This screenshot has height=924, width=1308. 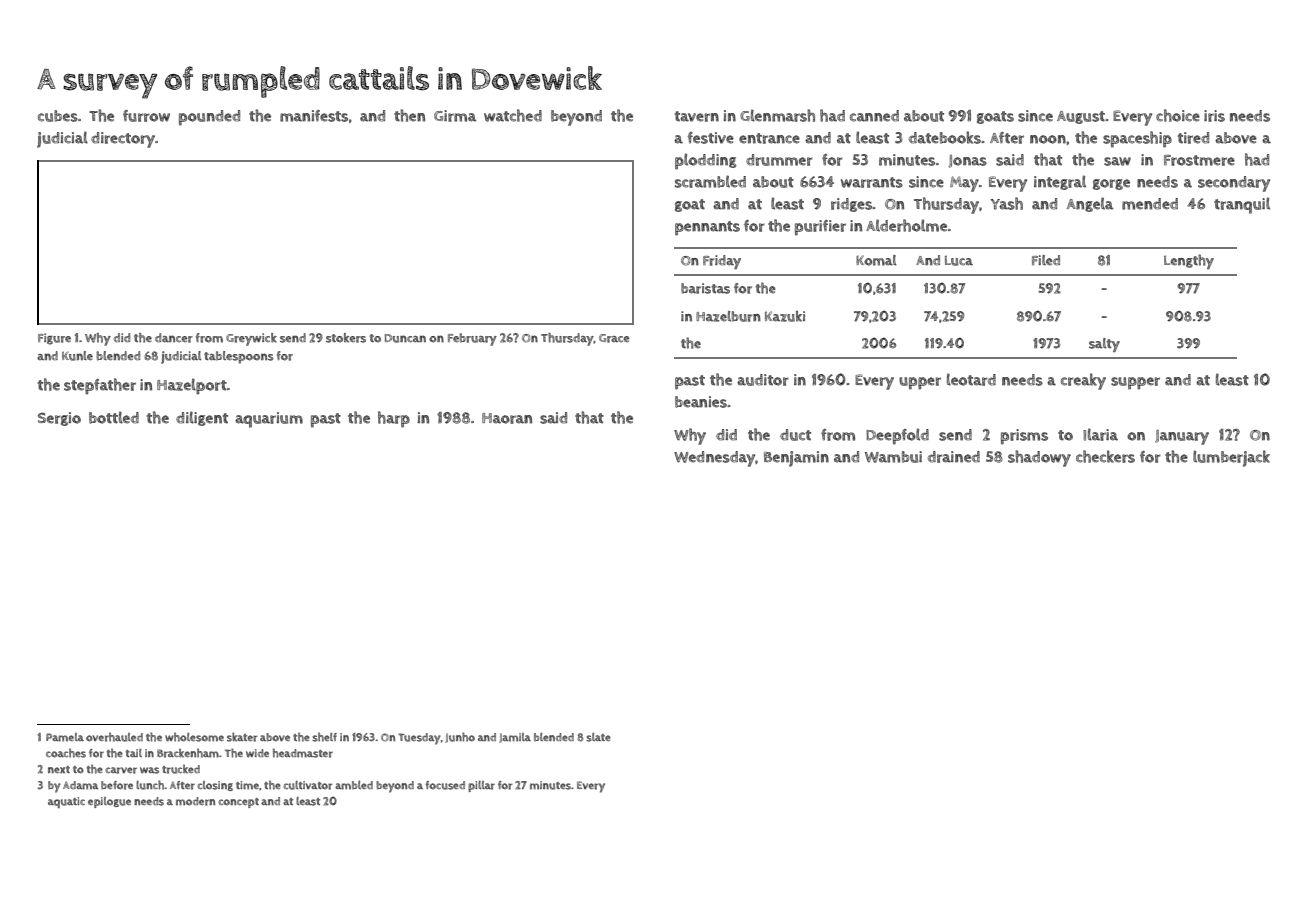 What do you see at coordinates (54, 339) in the screenshot?
I see `Figure` at bounding box center [54, 339].
